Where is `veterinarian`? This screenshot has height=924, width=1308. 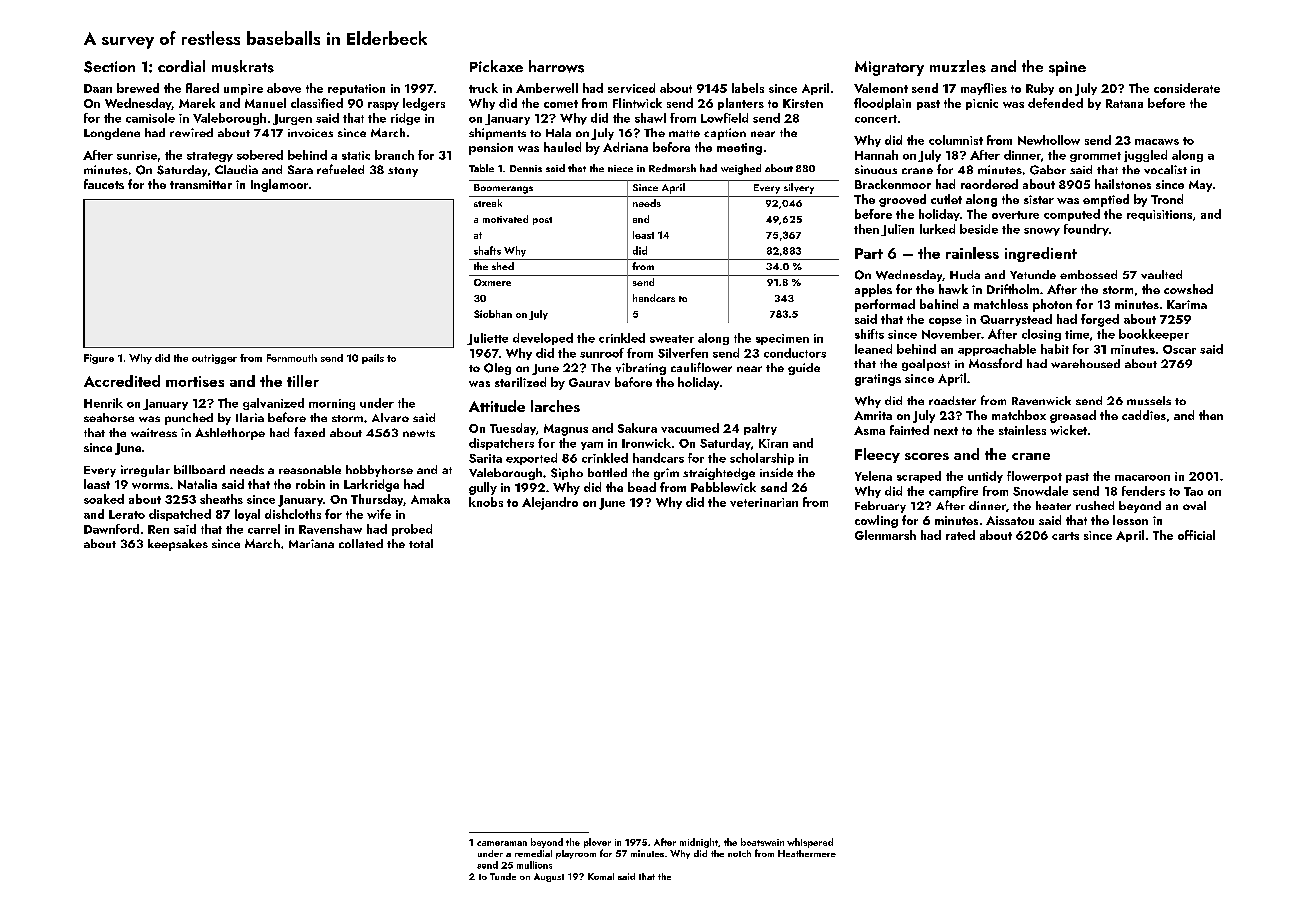
veterinarian is located at coordinates (764, 502).
